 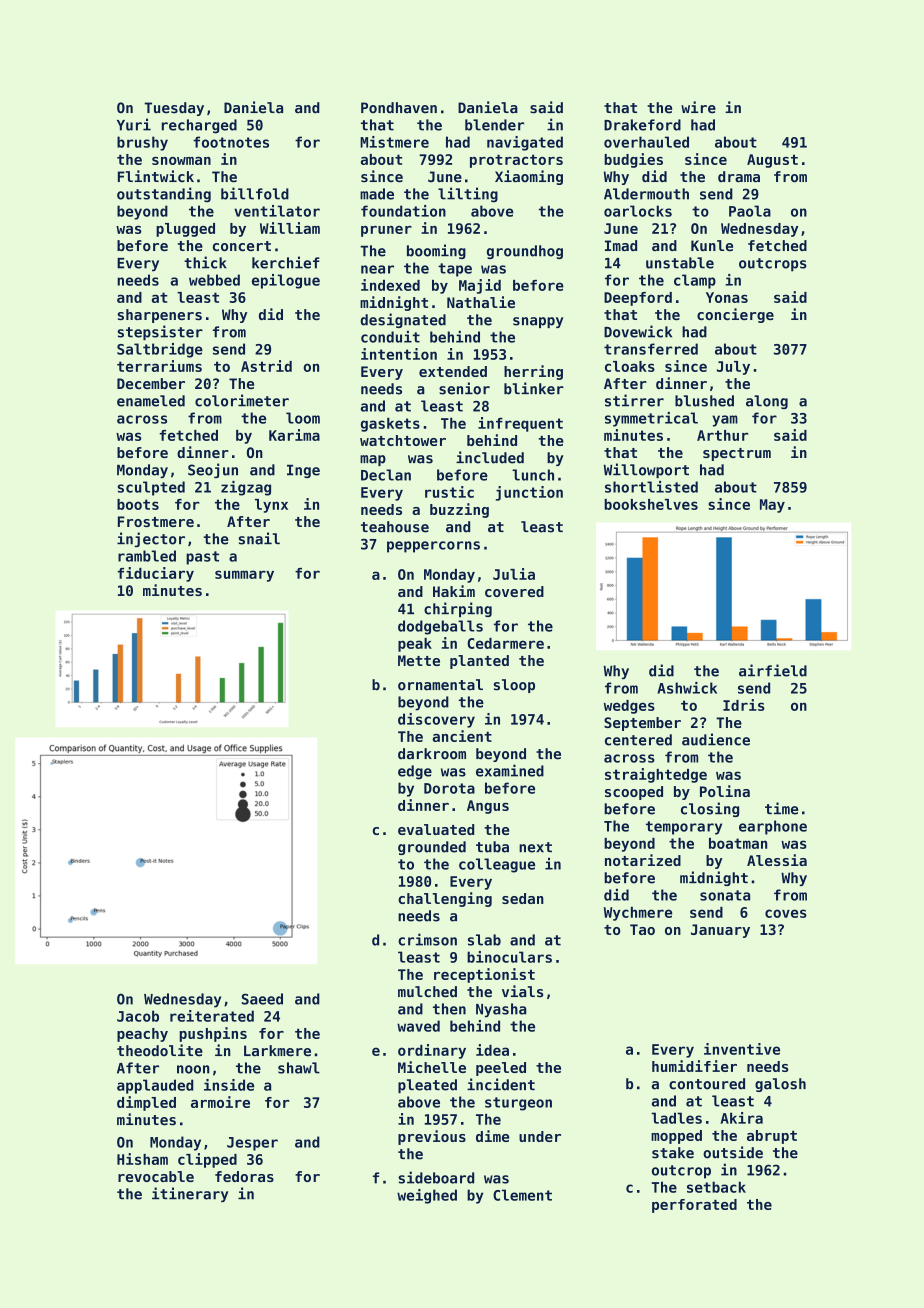 I want to click on Idris, so click(x=744, y=705).
